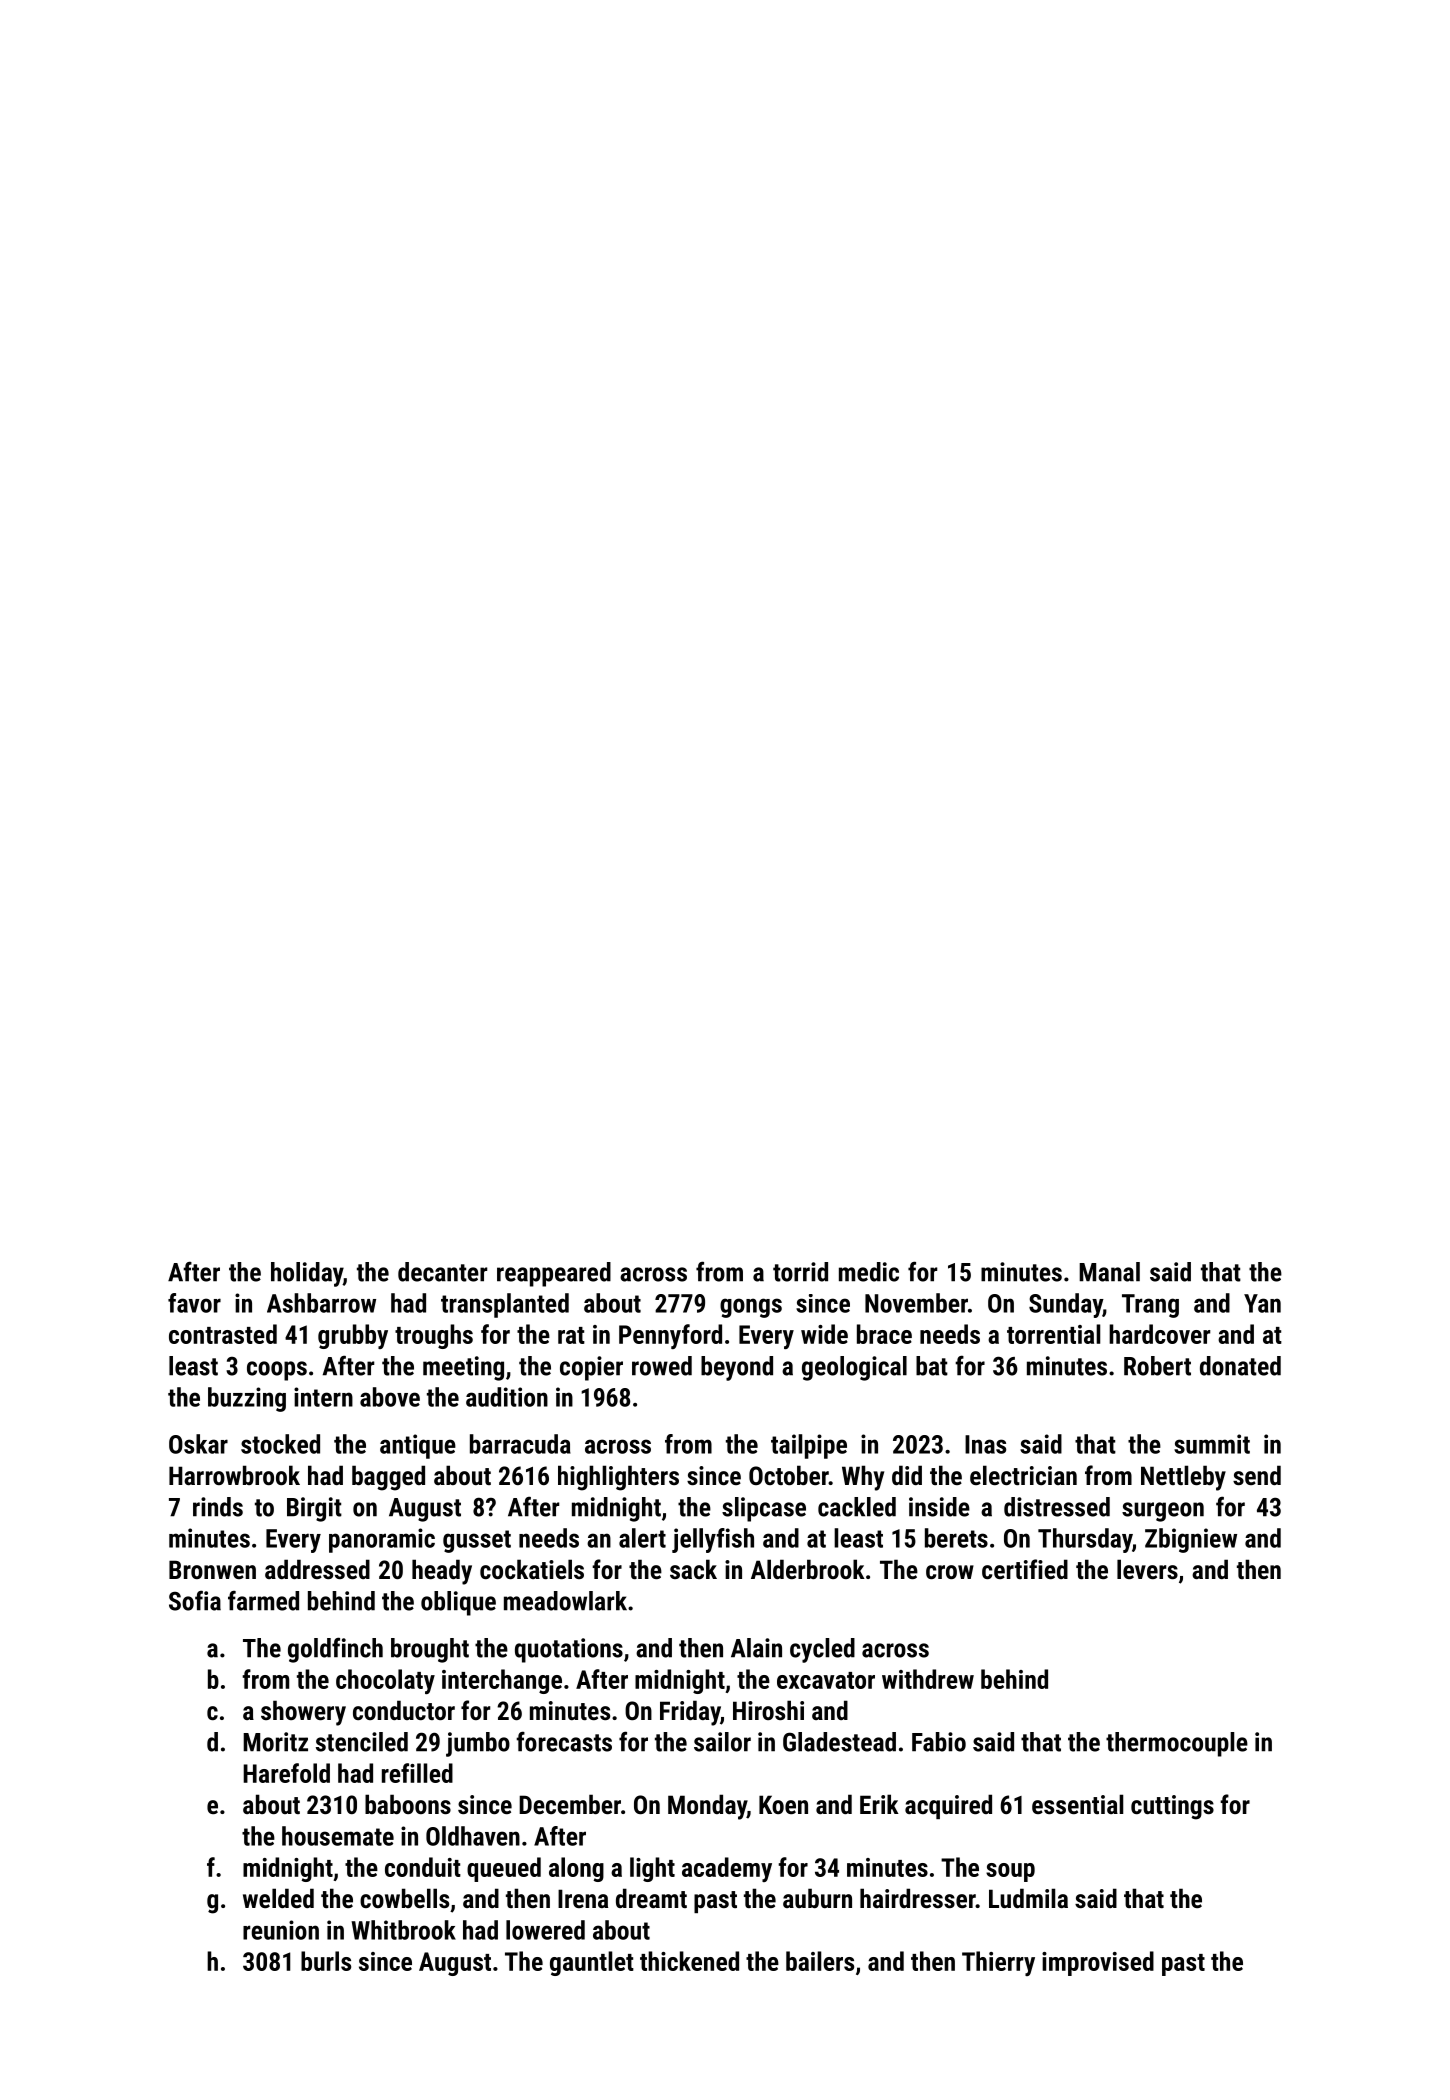 Image resolution: width=1450 pixels, height=2100 pixels. I want to click on thickened, so click(689, 1961).
